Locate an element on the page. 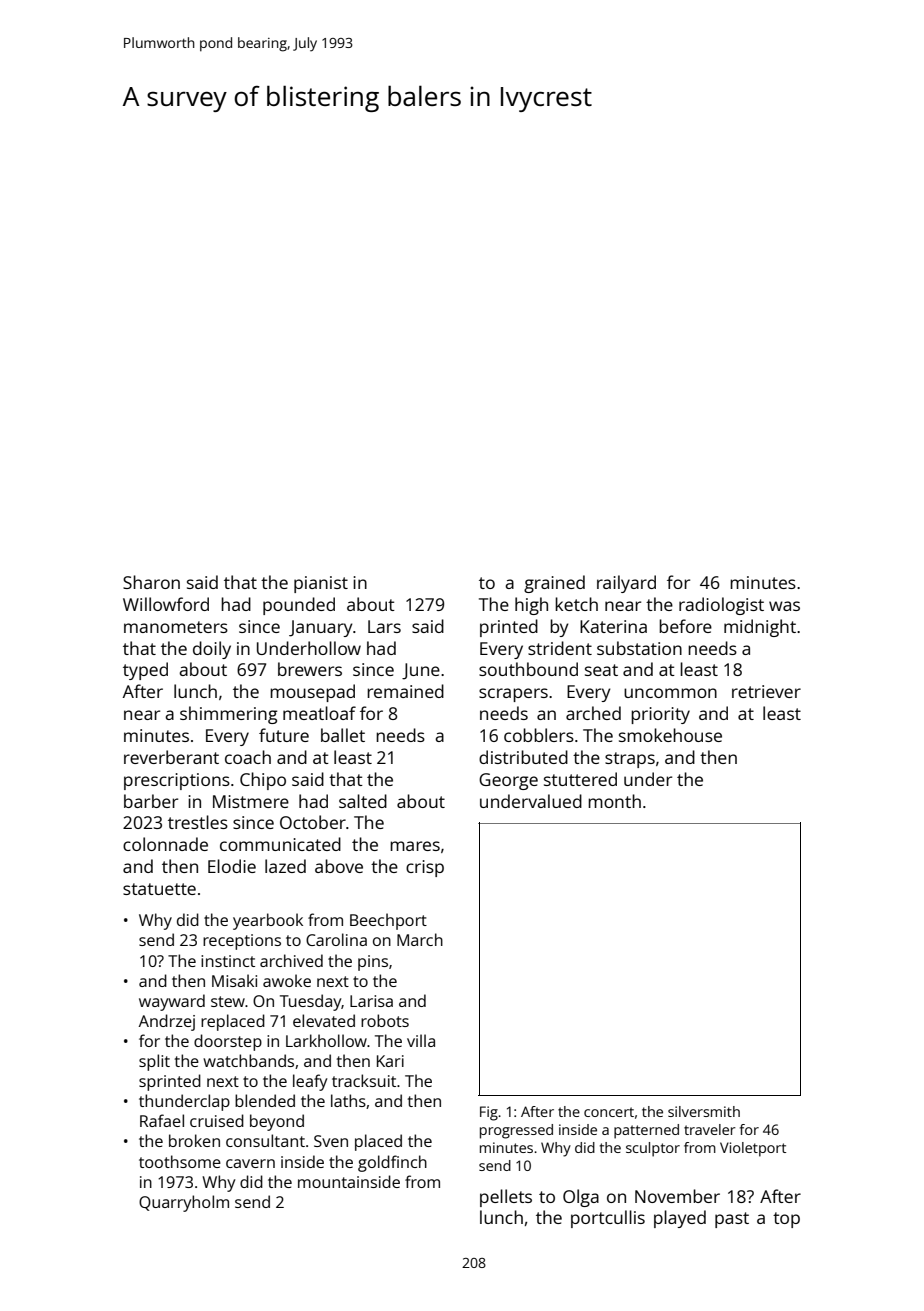 Image resolution: width=924 pixels, height=1311 pixels. Quarryholm is located at coordinates (184, 1203).
